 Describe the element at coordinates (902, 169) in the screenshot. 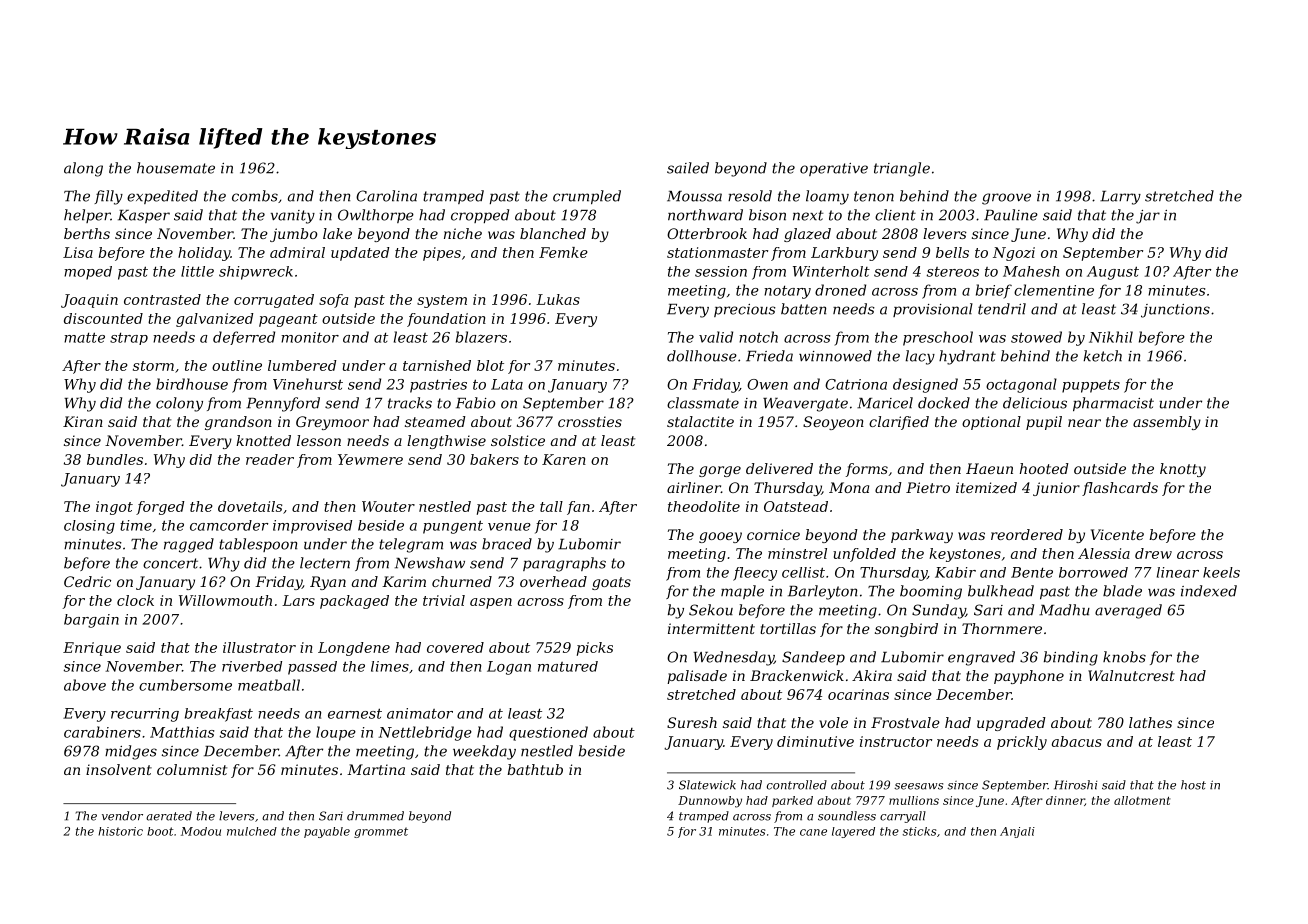

I see `triangle` at that location.
